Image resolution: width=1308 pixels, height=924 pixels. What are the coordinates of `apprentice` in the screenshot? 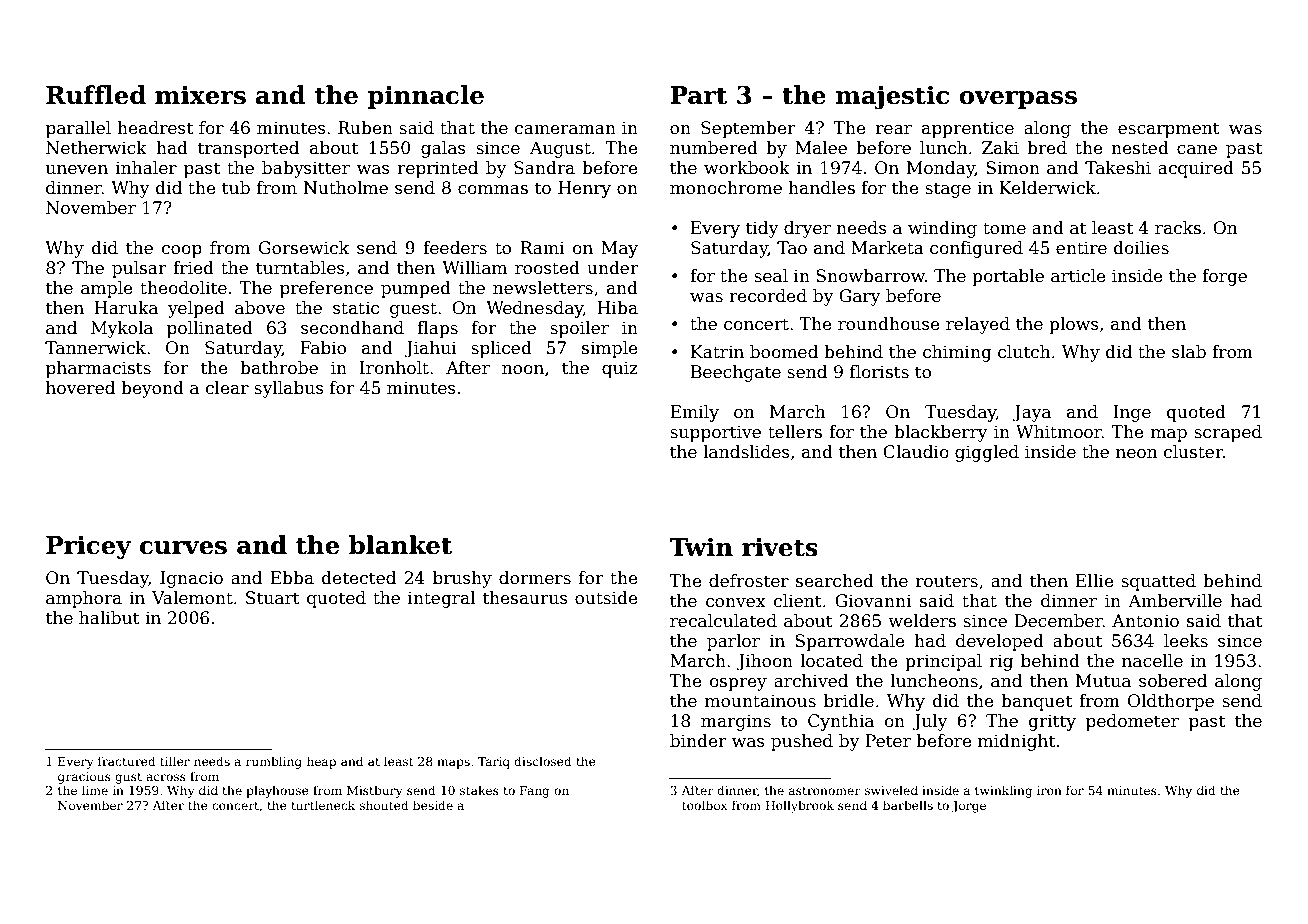 It's located at (968, 129).
